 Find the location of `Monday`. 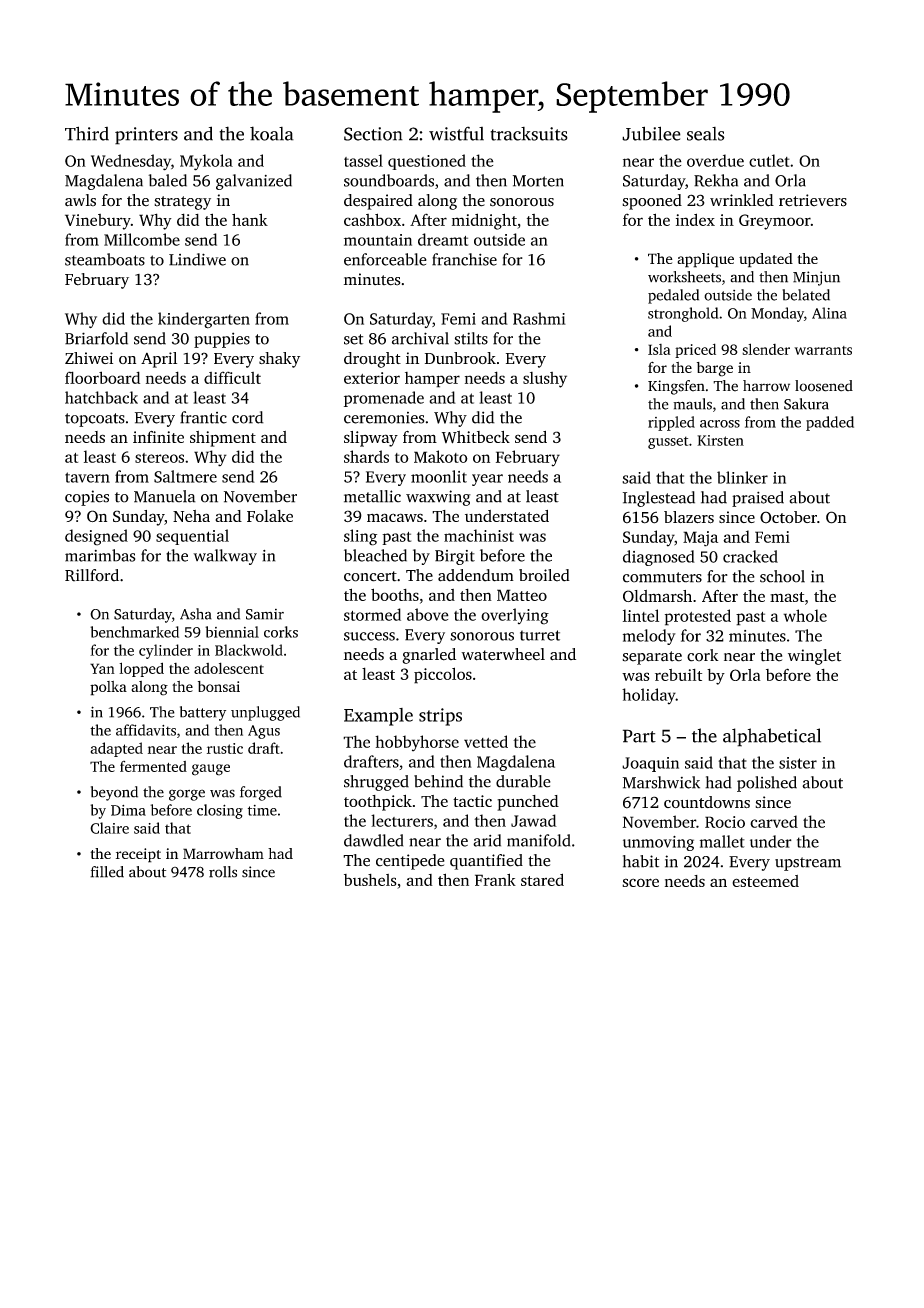

Monday is located at coordinates (777, 314).
